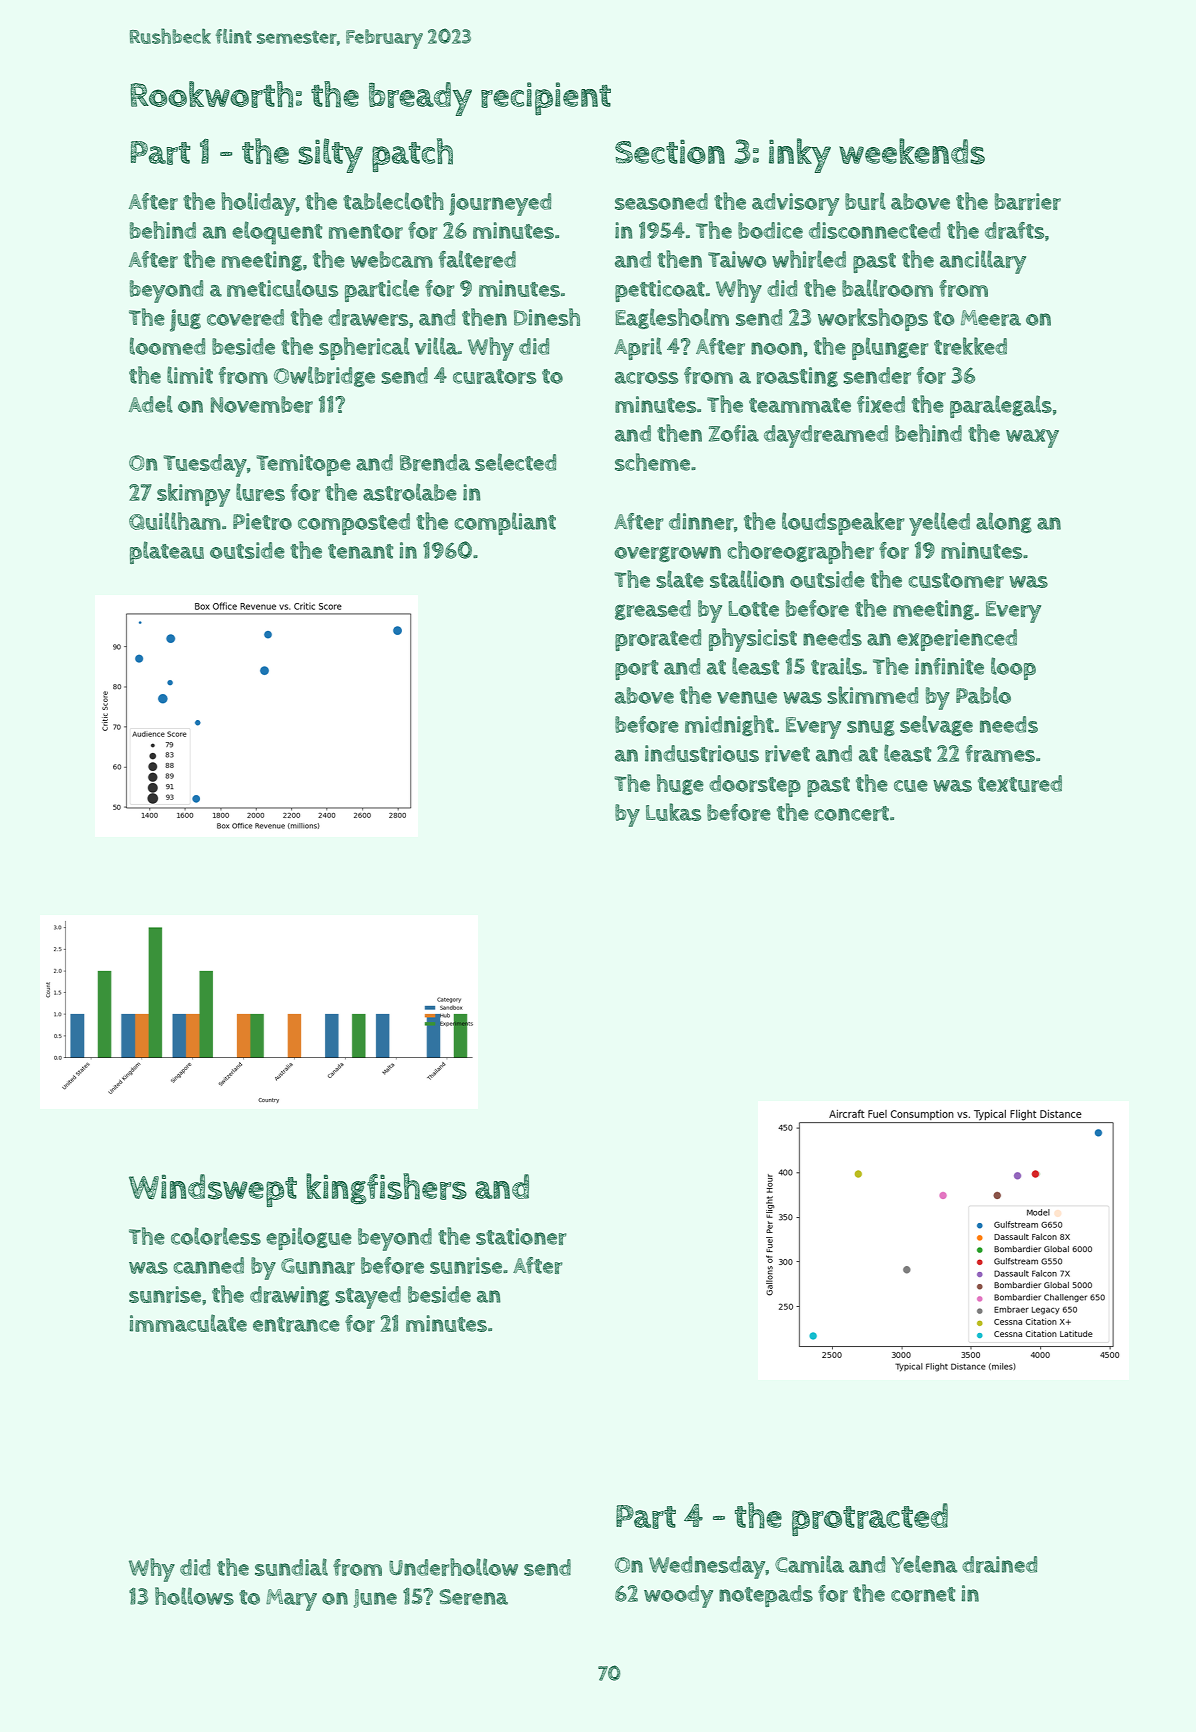 The image size is (1196, 1732). I want to click on stationer, so click(521, 1236).
